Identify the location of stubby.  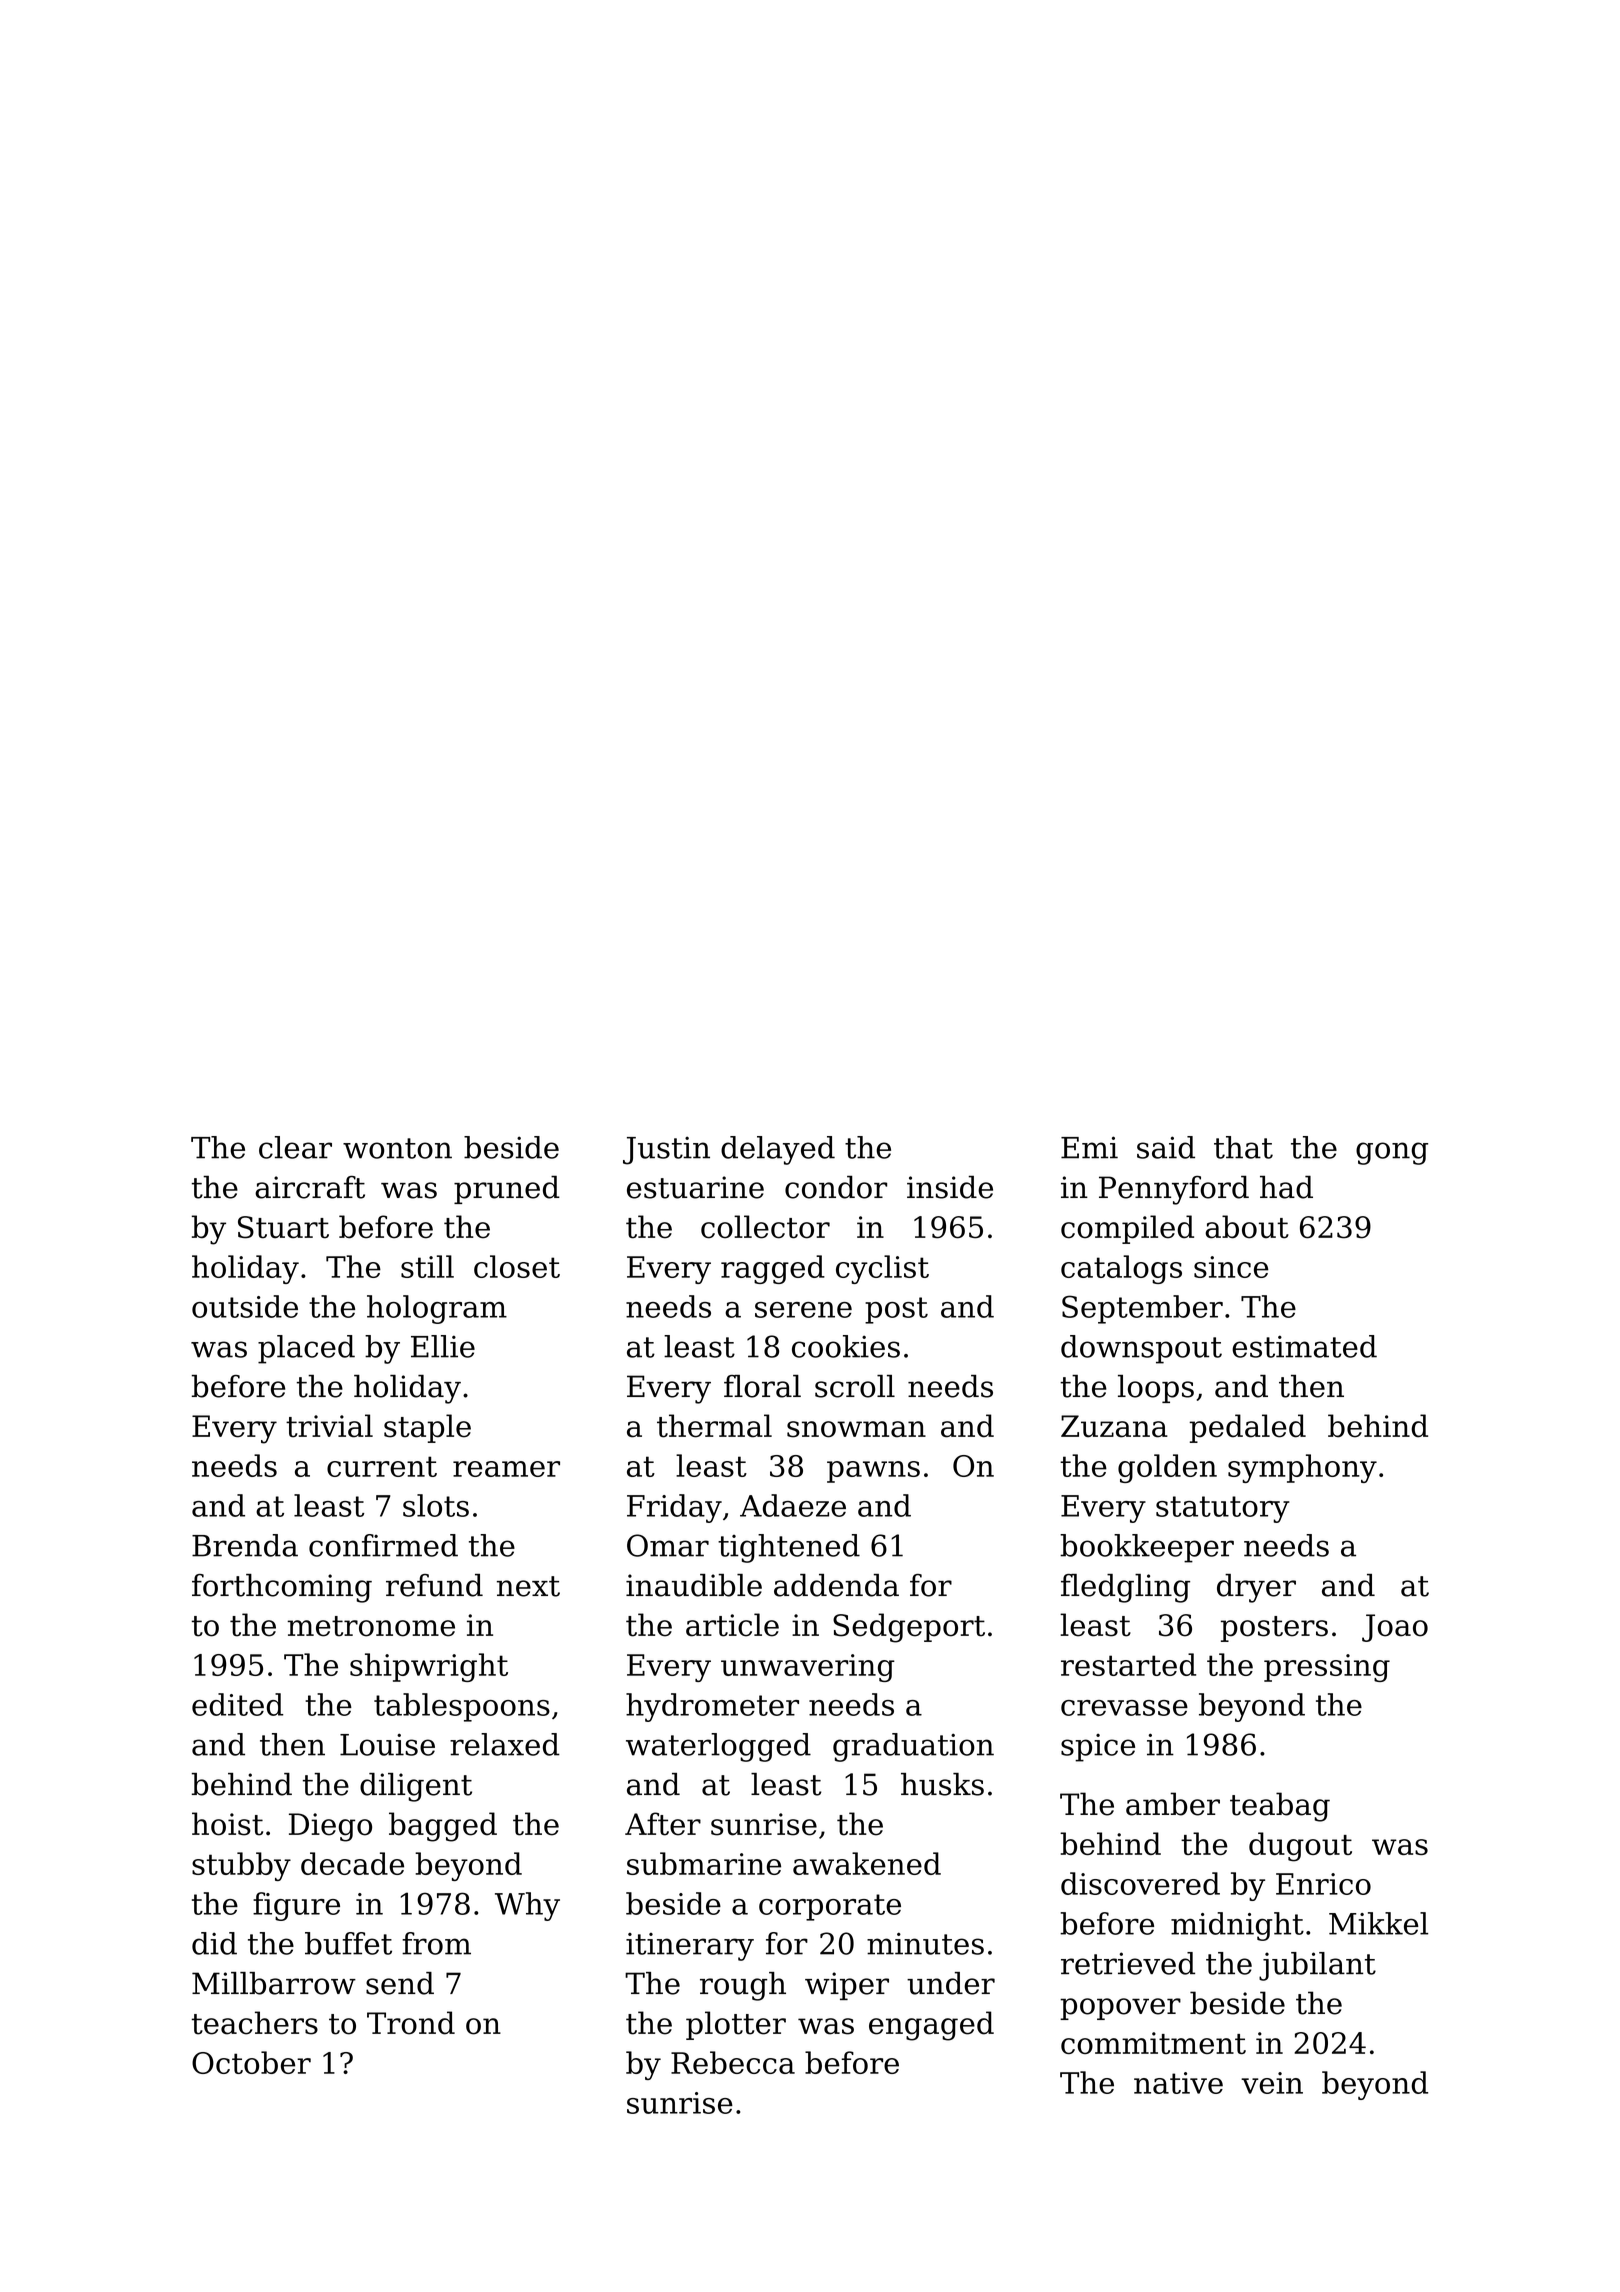
(241, 1866).
